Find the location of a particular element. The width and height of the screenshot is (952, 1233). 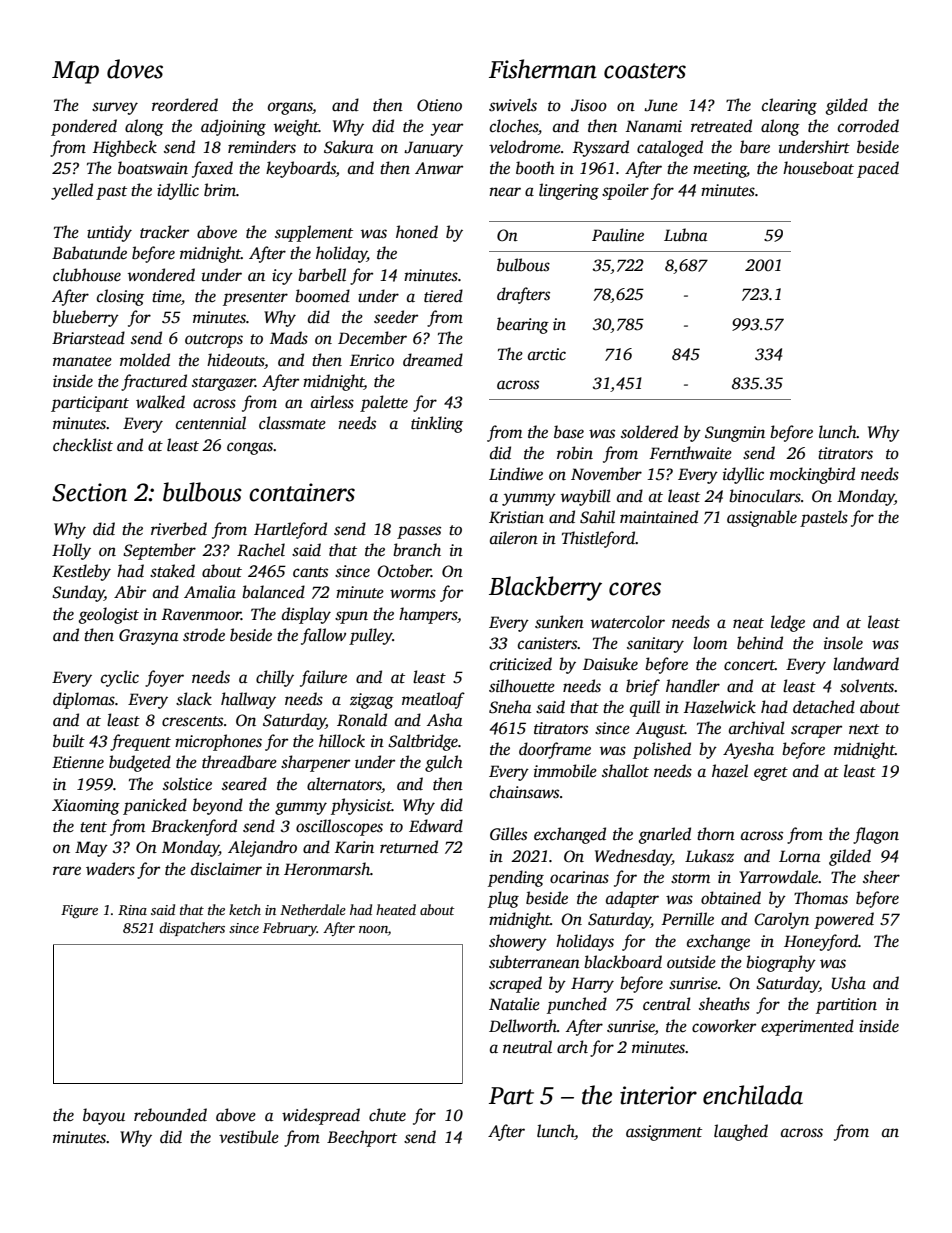

next is located at coordinates (864, 729).
